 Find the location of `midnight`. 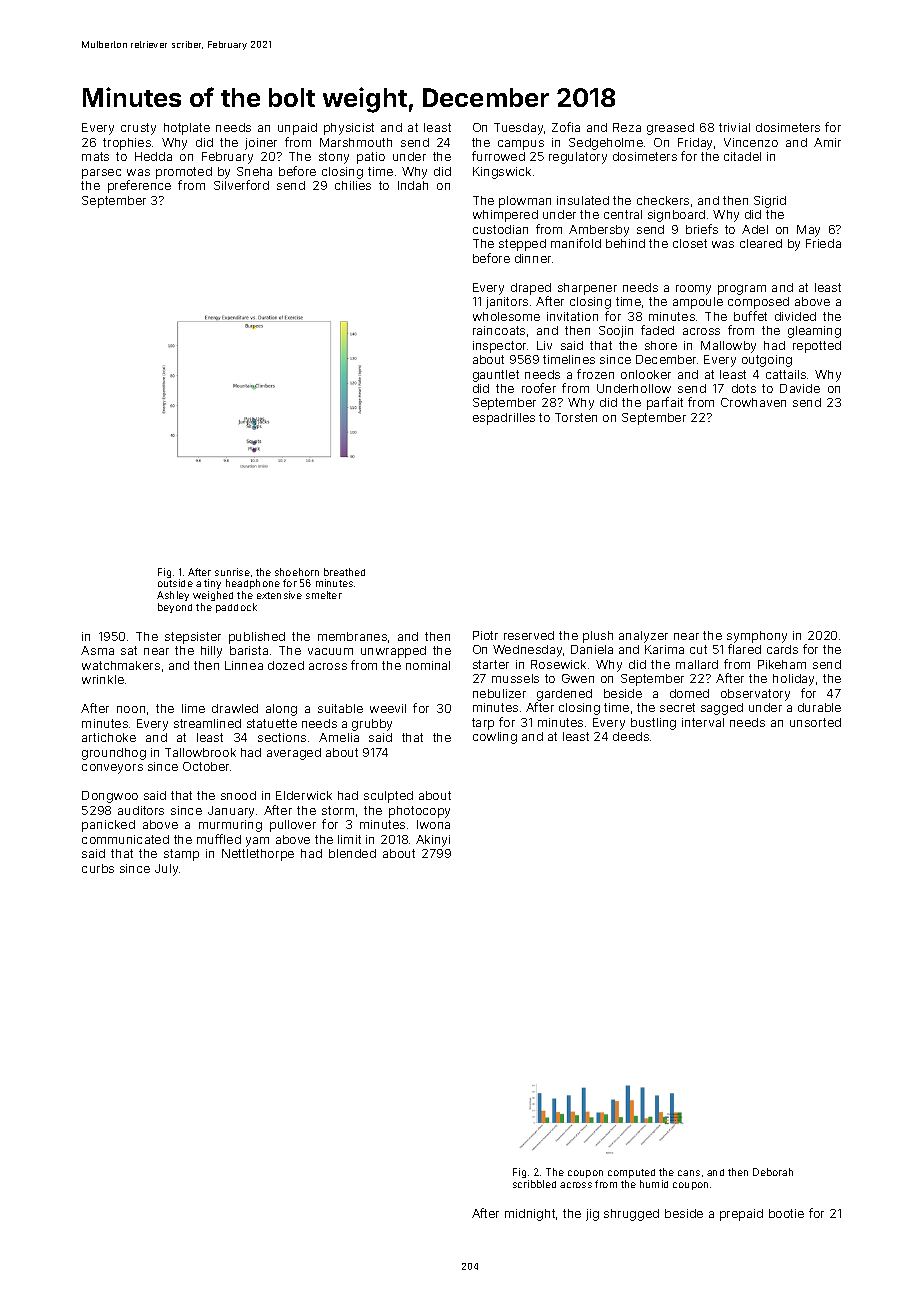

midnight is located at coordinates (530, 1215).
